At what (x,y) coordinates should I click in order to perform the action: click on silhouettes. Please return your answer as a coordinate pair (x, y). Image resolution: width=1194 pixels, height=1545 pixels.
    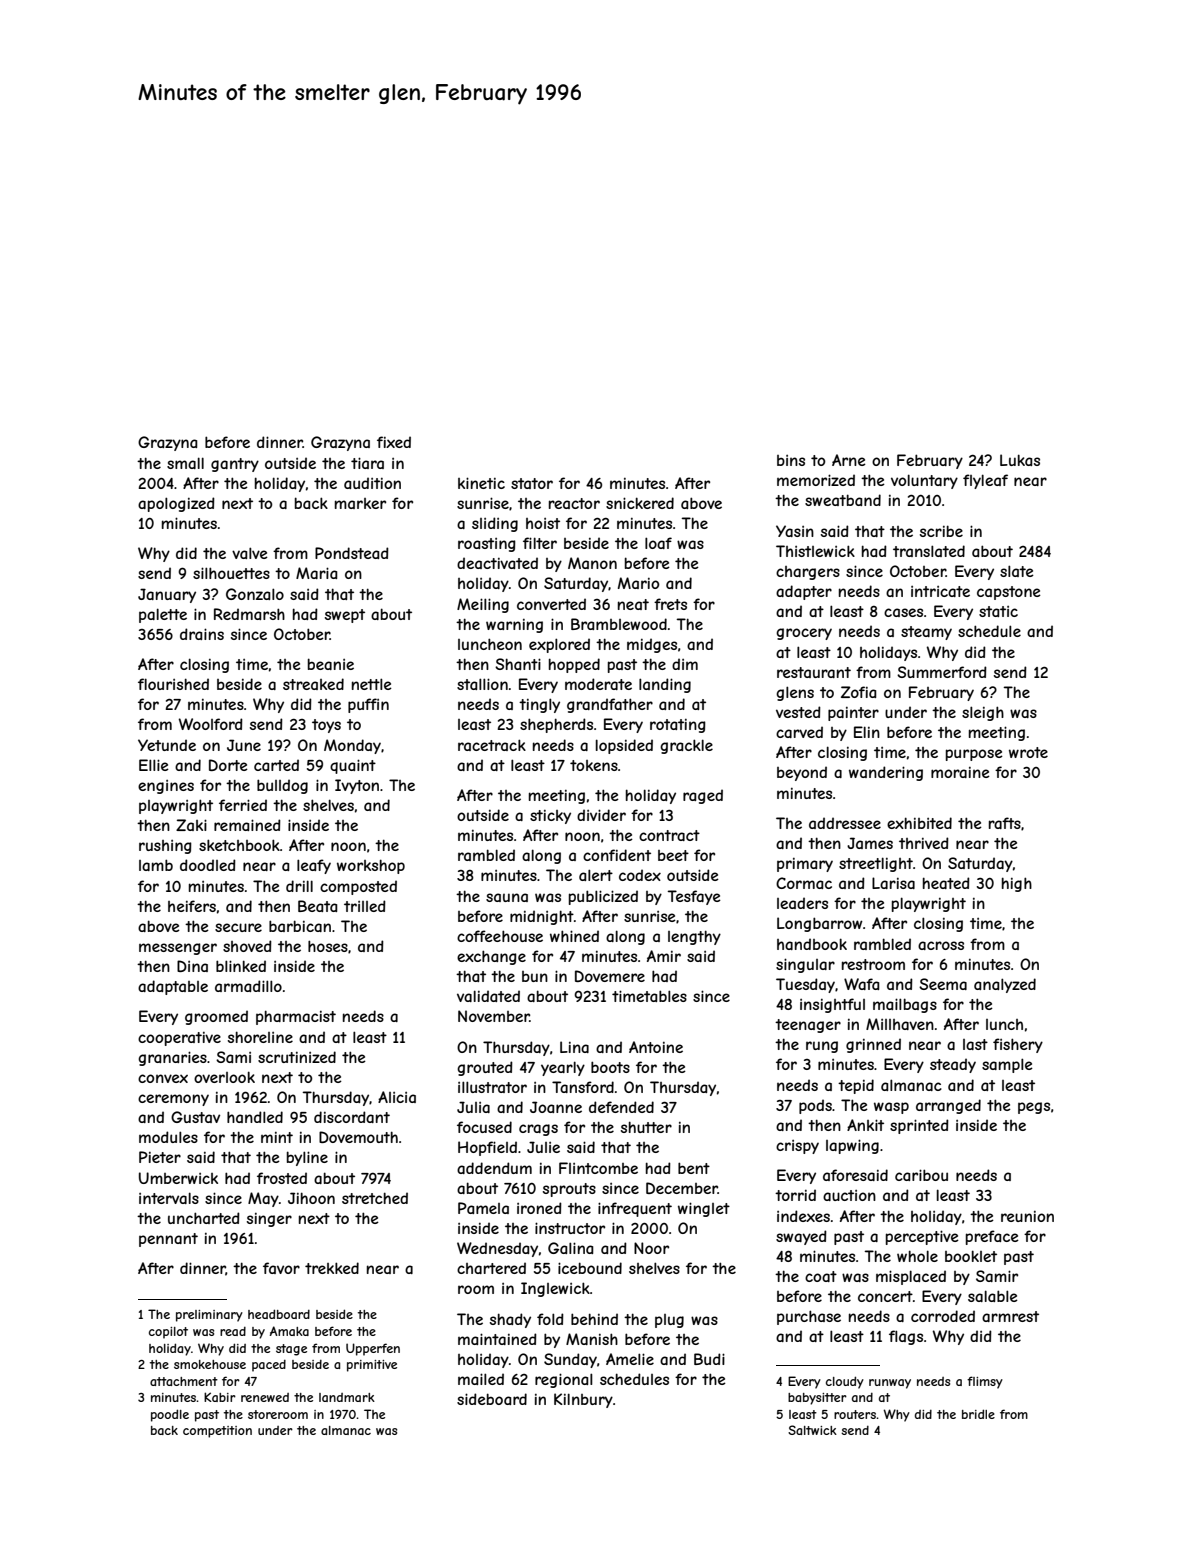
    Looking at the image, I should click on (231, 573).
